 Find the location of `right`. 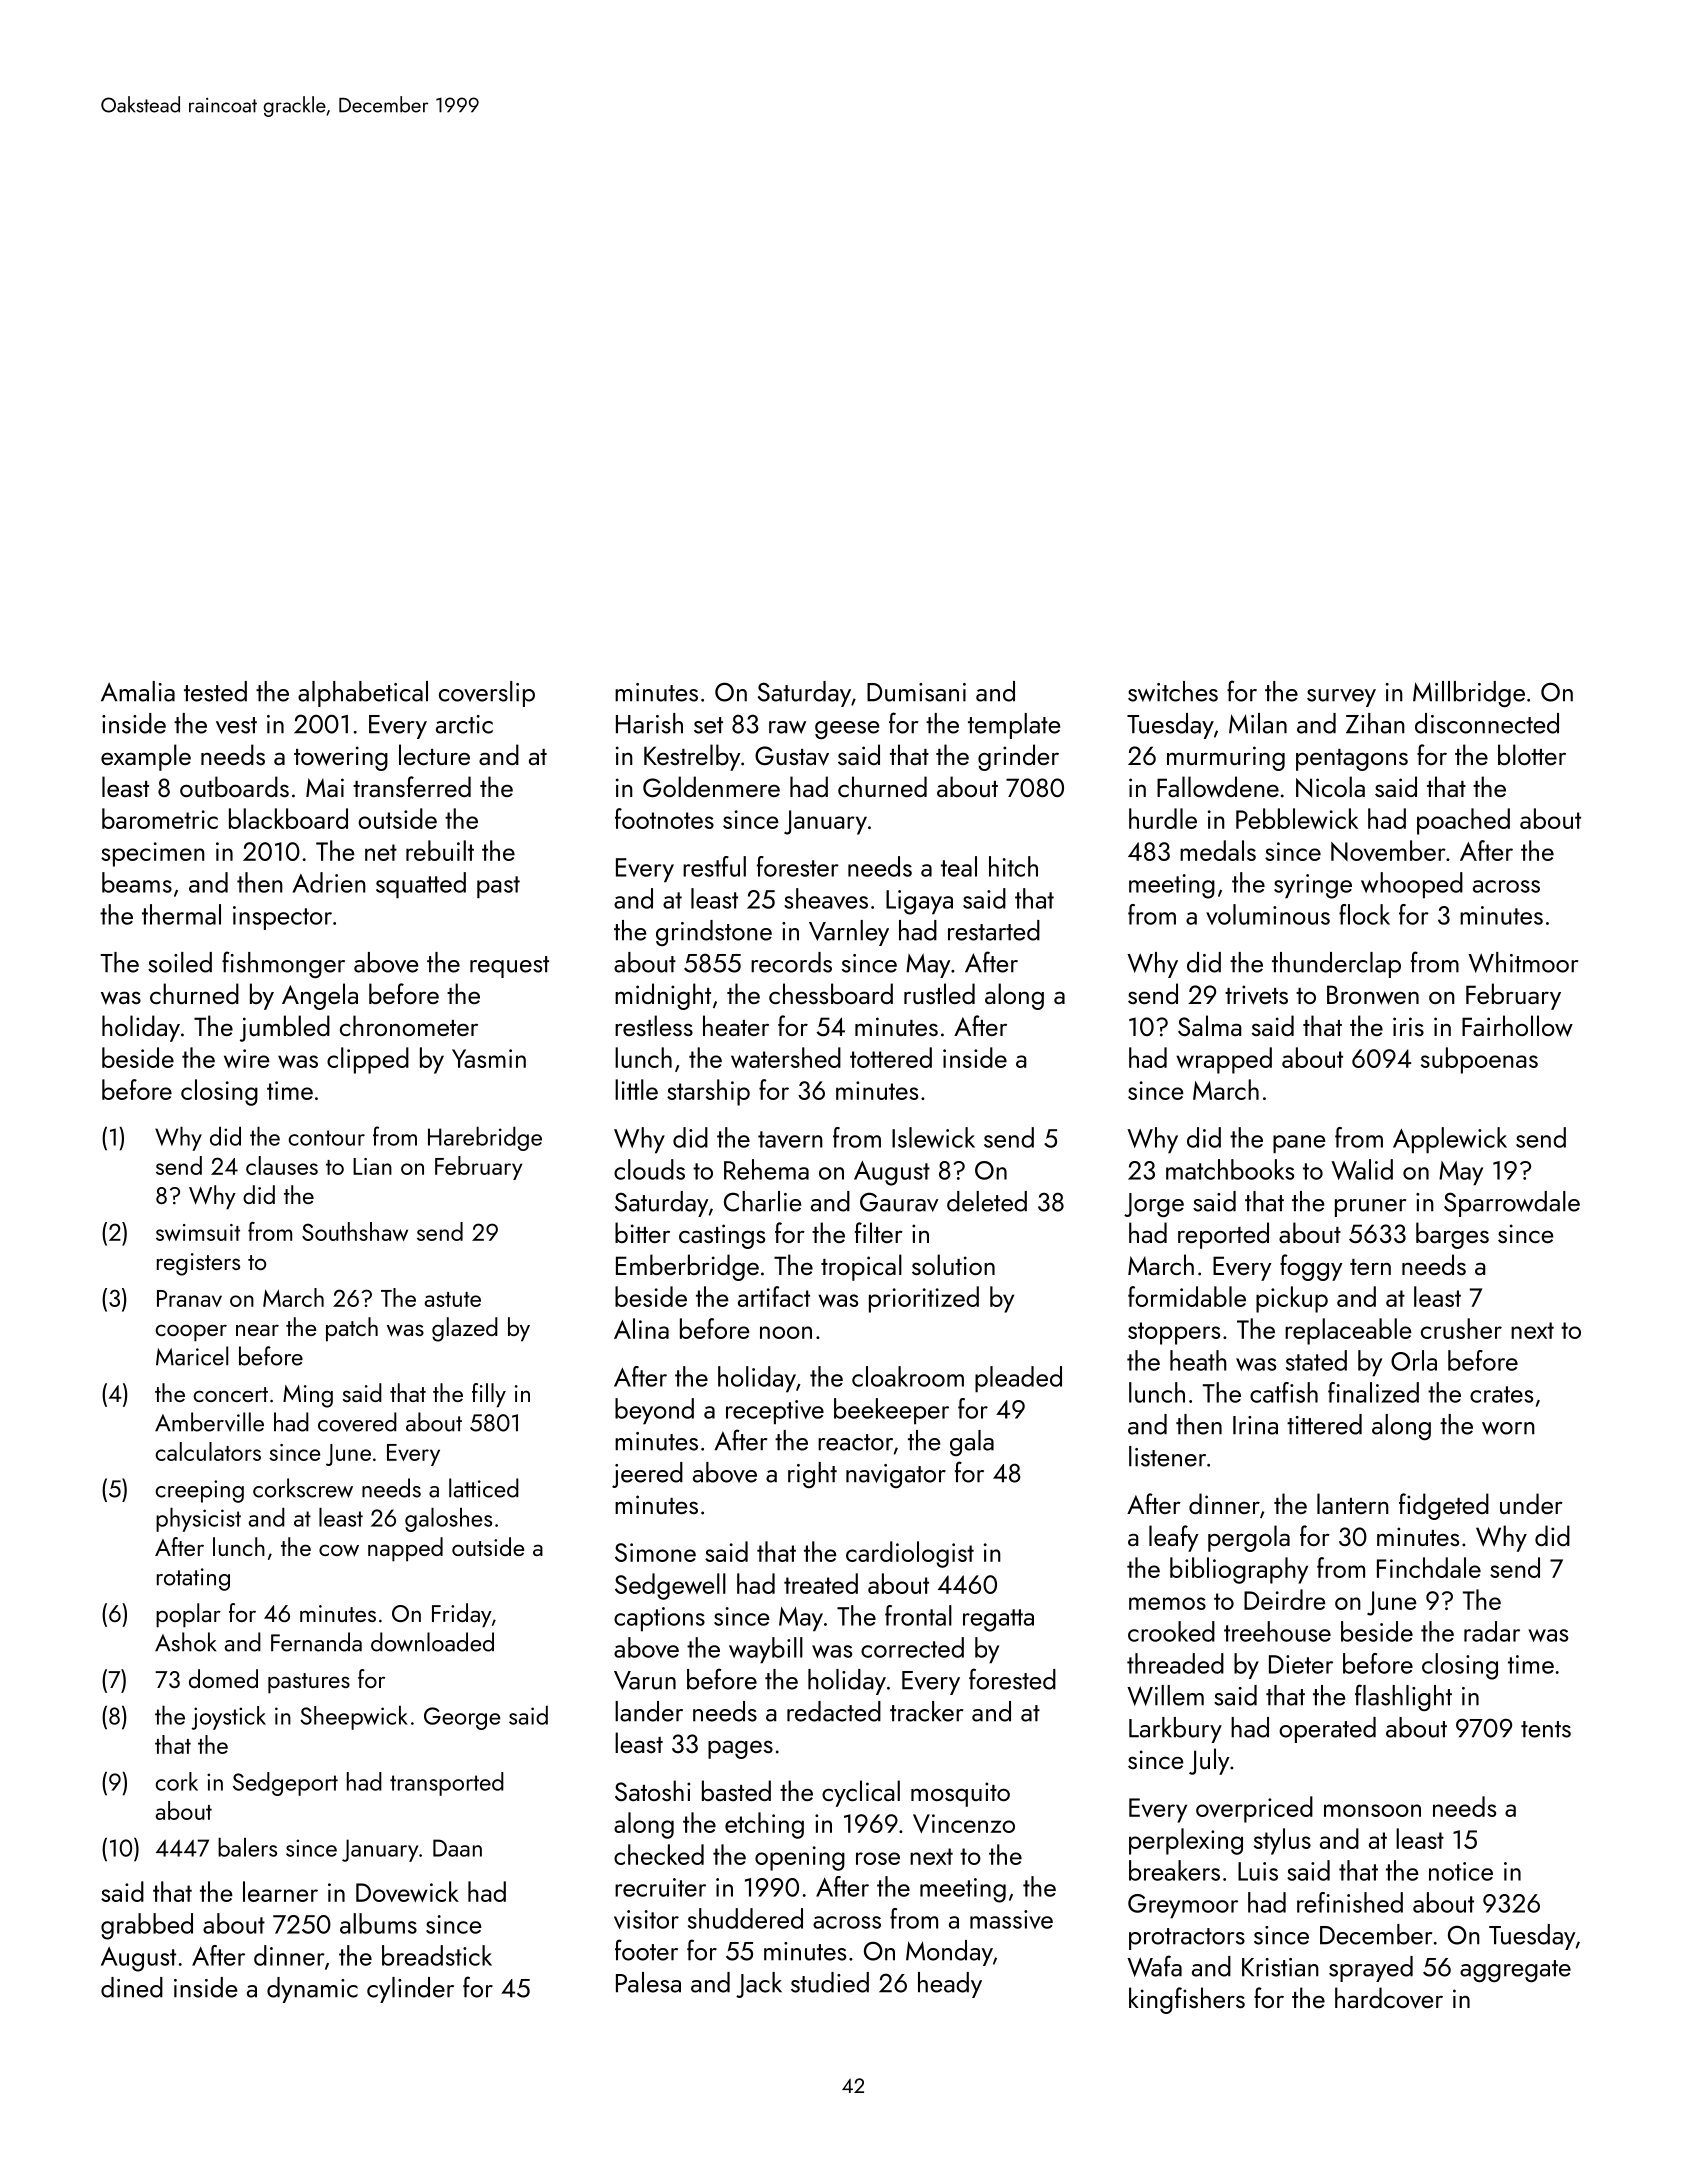

right is located at coordinates (812, 1475).
